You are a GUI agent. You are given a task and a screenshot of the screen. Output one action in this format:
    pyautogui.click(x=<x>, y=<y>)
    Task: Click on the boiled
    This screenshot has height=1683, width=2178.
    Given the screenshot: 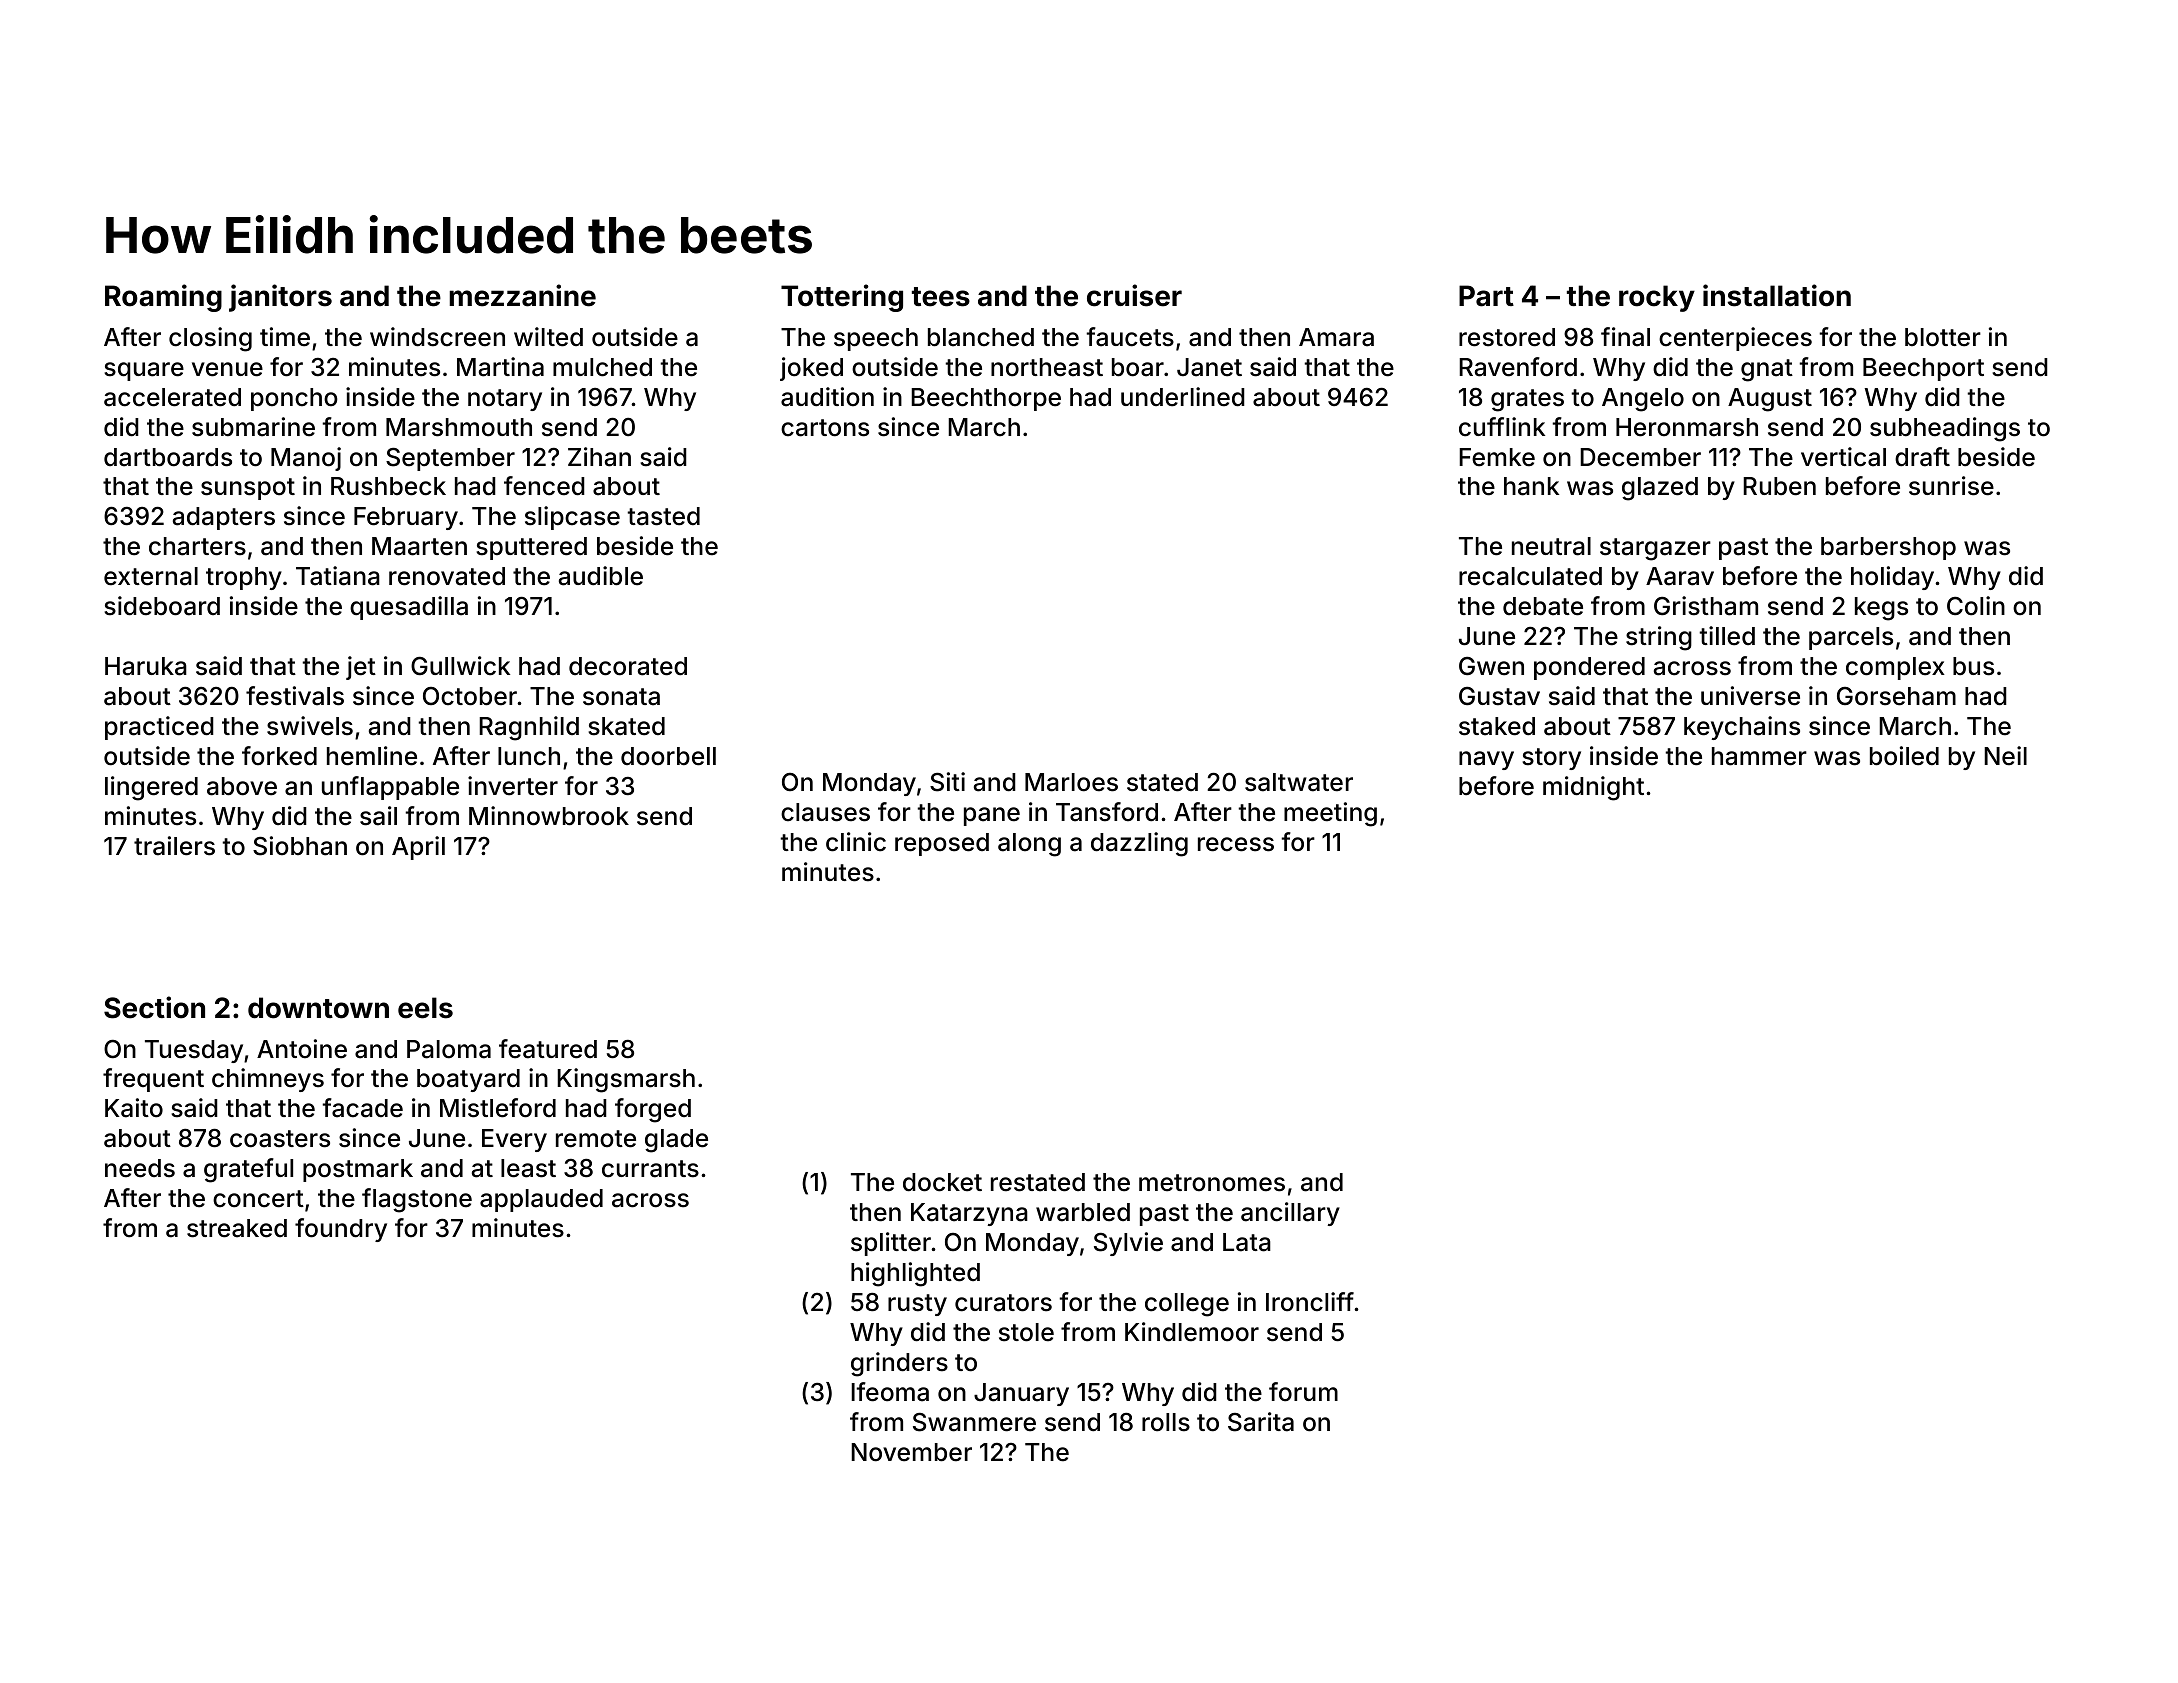 What is the action you would take?
    pyautogui.click(x=1904, y=756)
